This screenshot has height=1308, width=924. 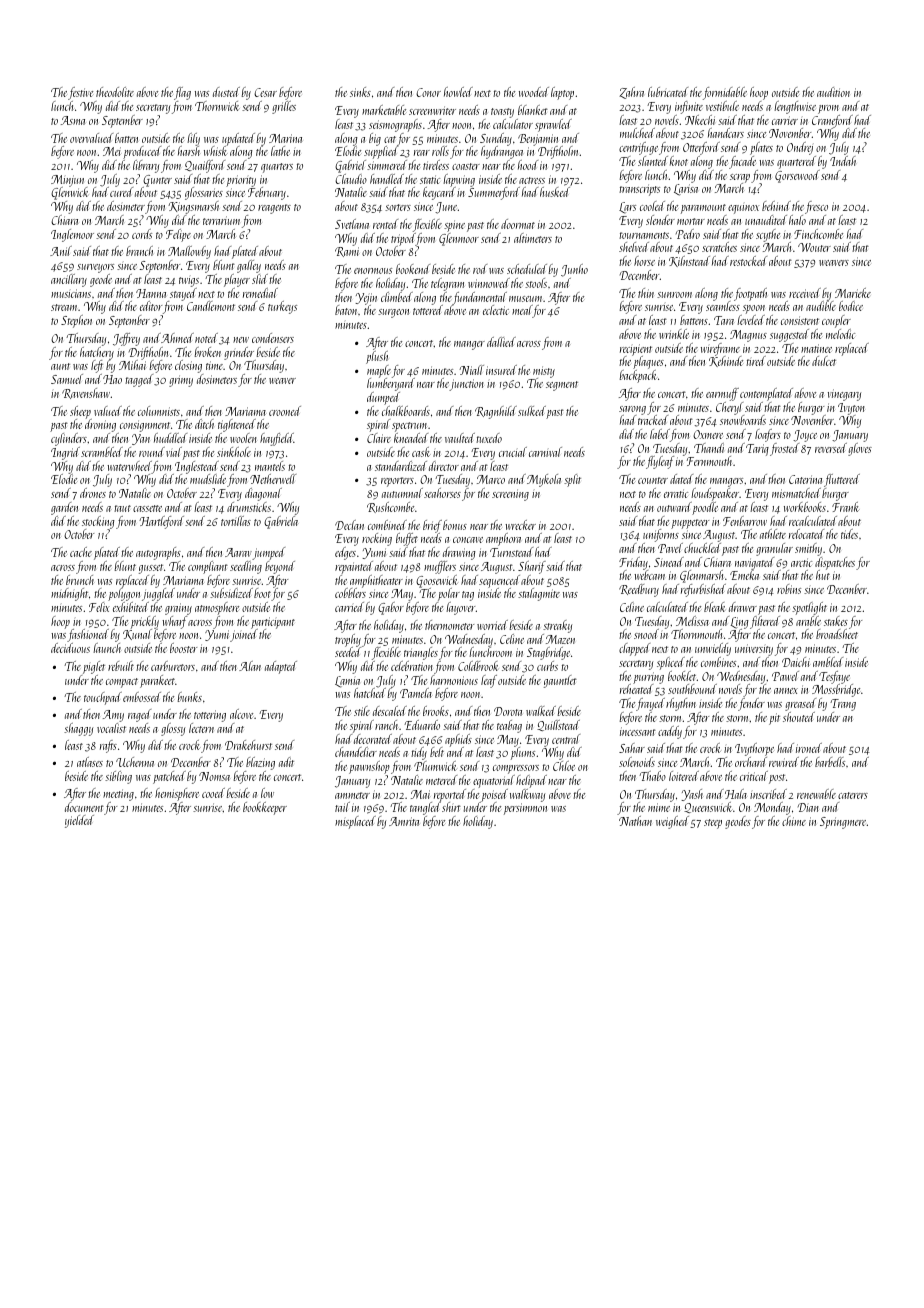 I want to click on Mazen, so click(x=560, y=639).
